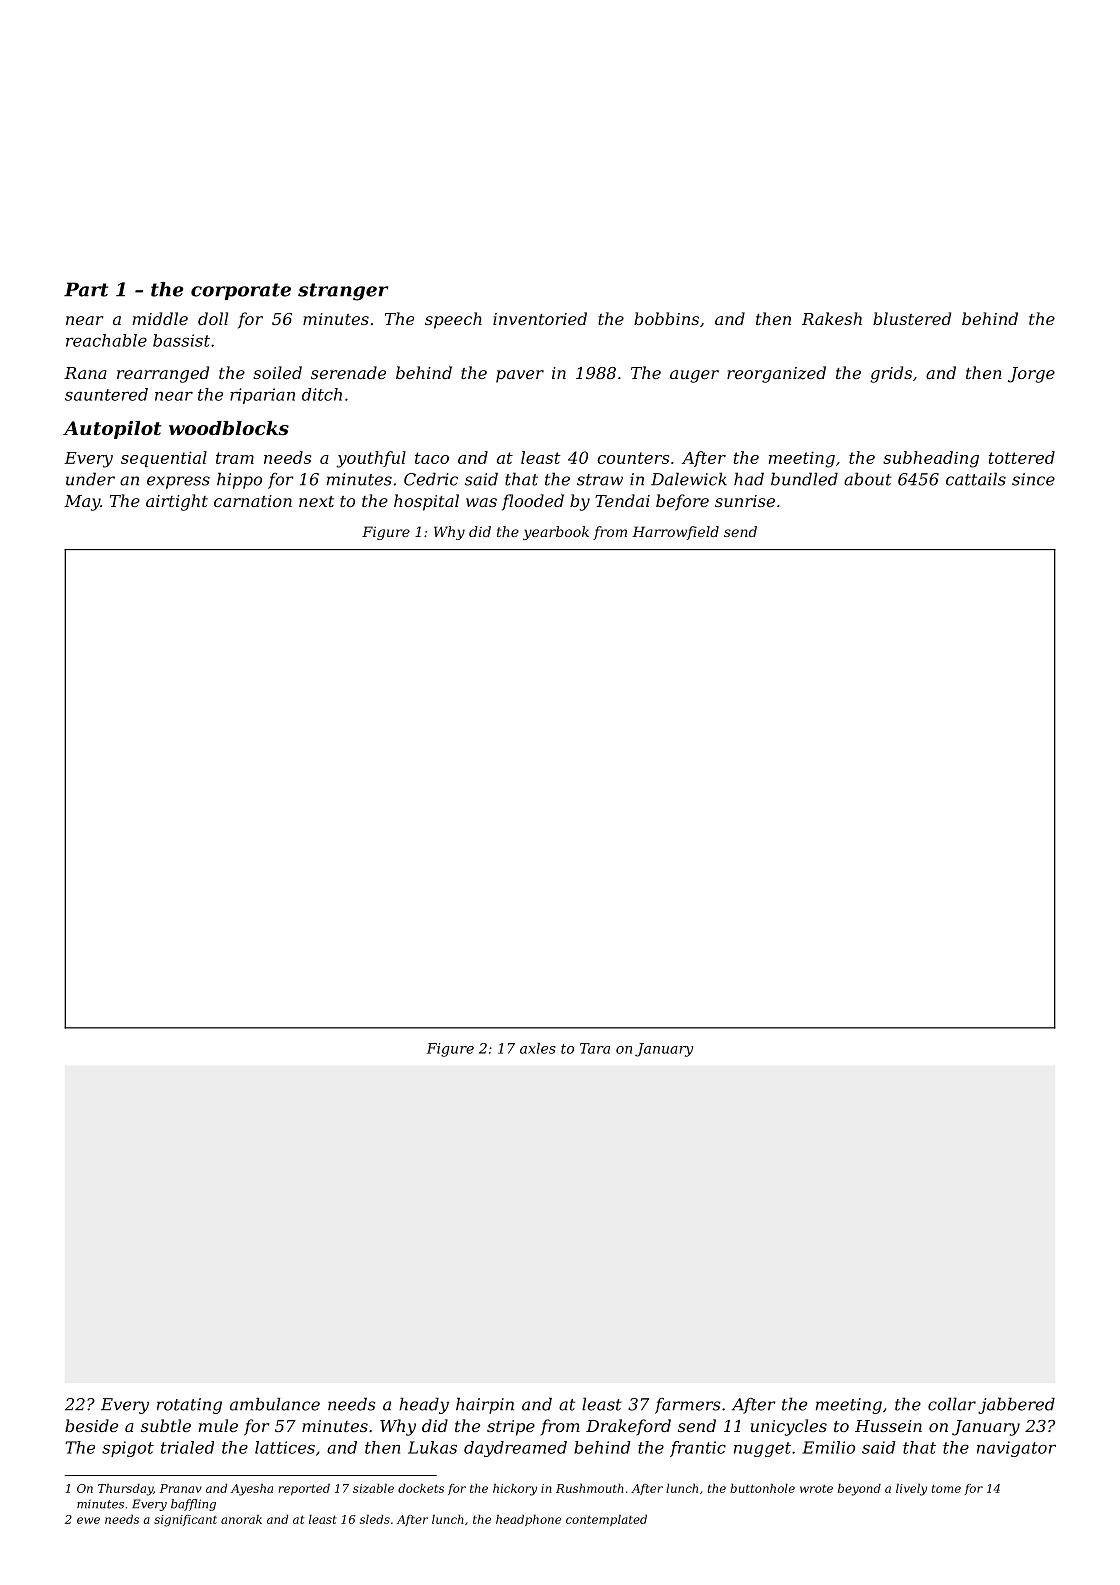 This screenshot has width=1120, height=1585. I want to click on corporate, so click(241, 291).
